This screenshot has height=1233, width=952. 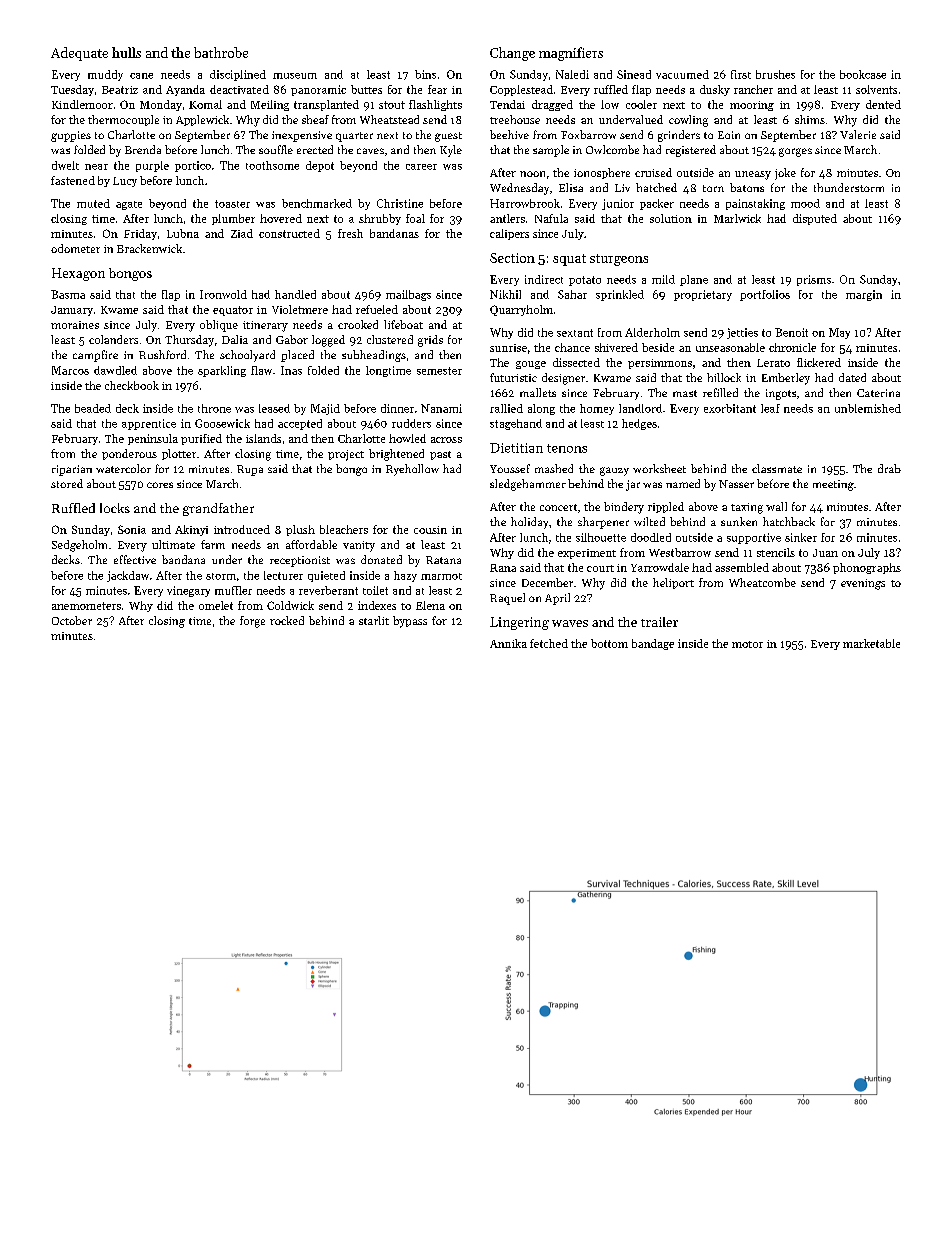 What do you see at coordinates (173, 544) in the screenshot?
I see `ultimate` at bounding box center [173, 544].
